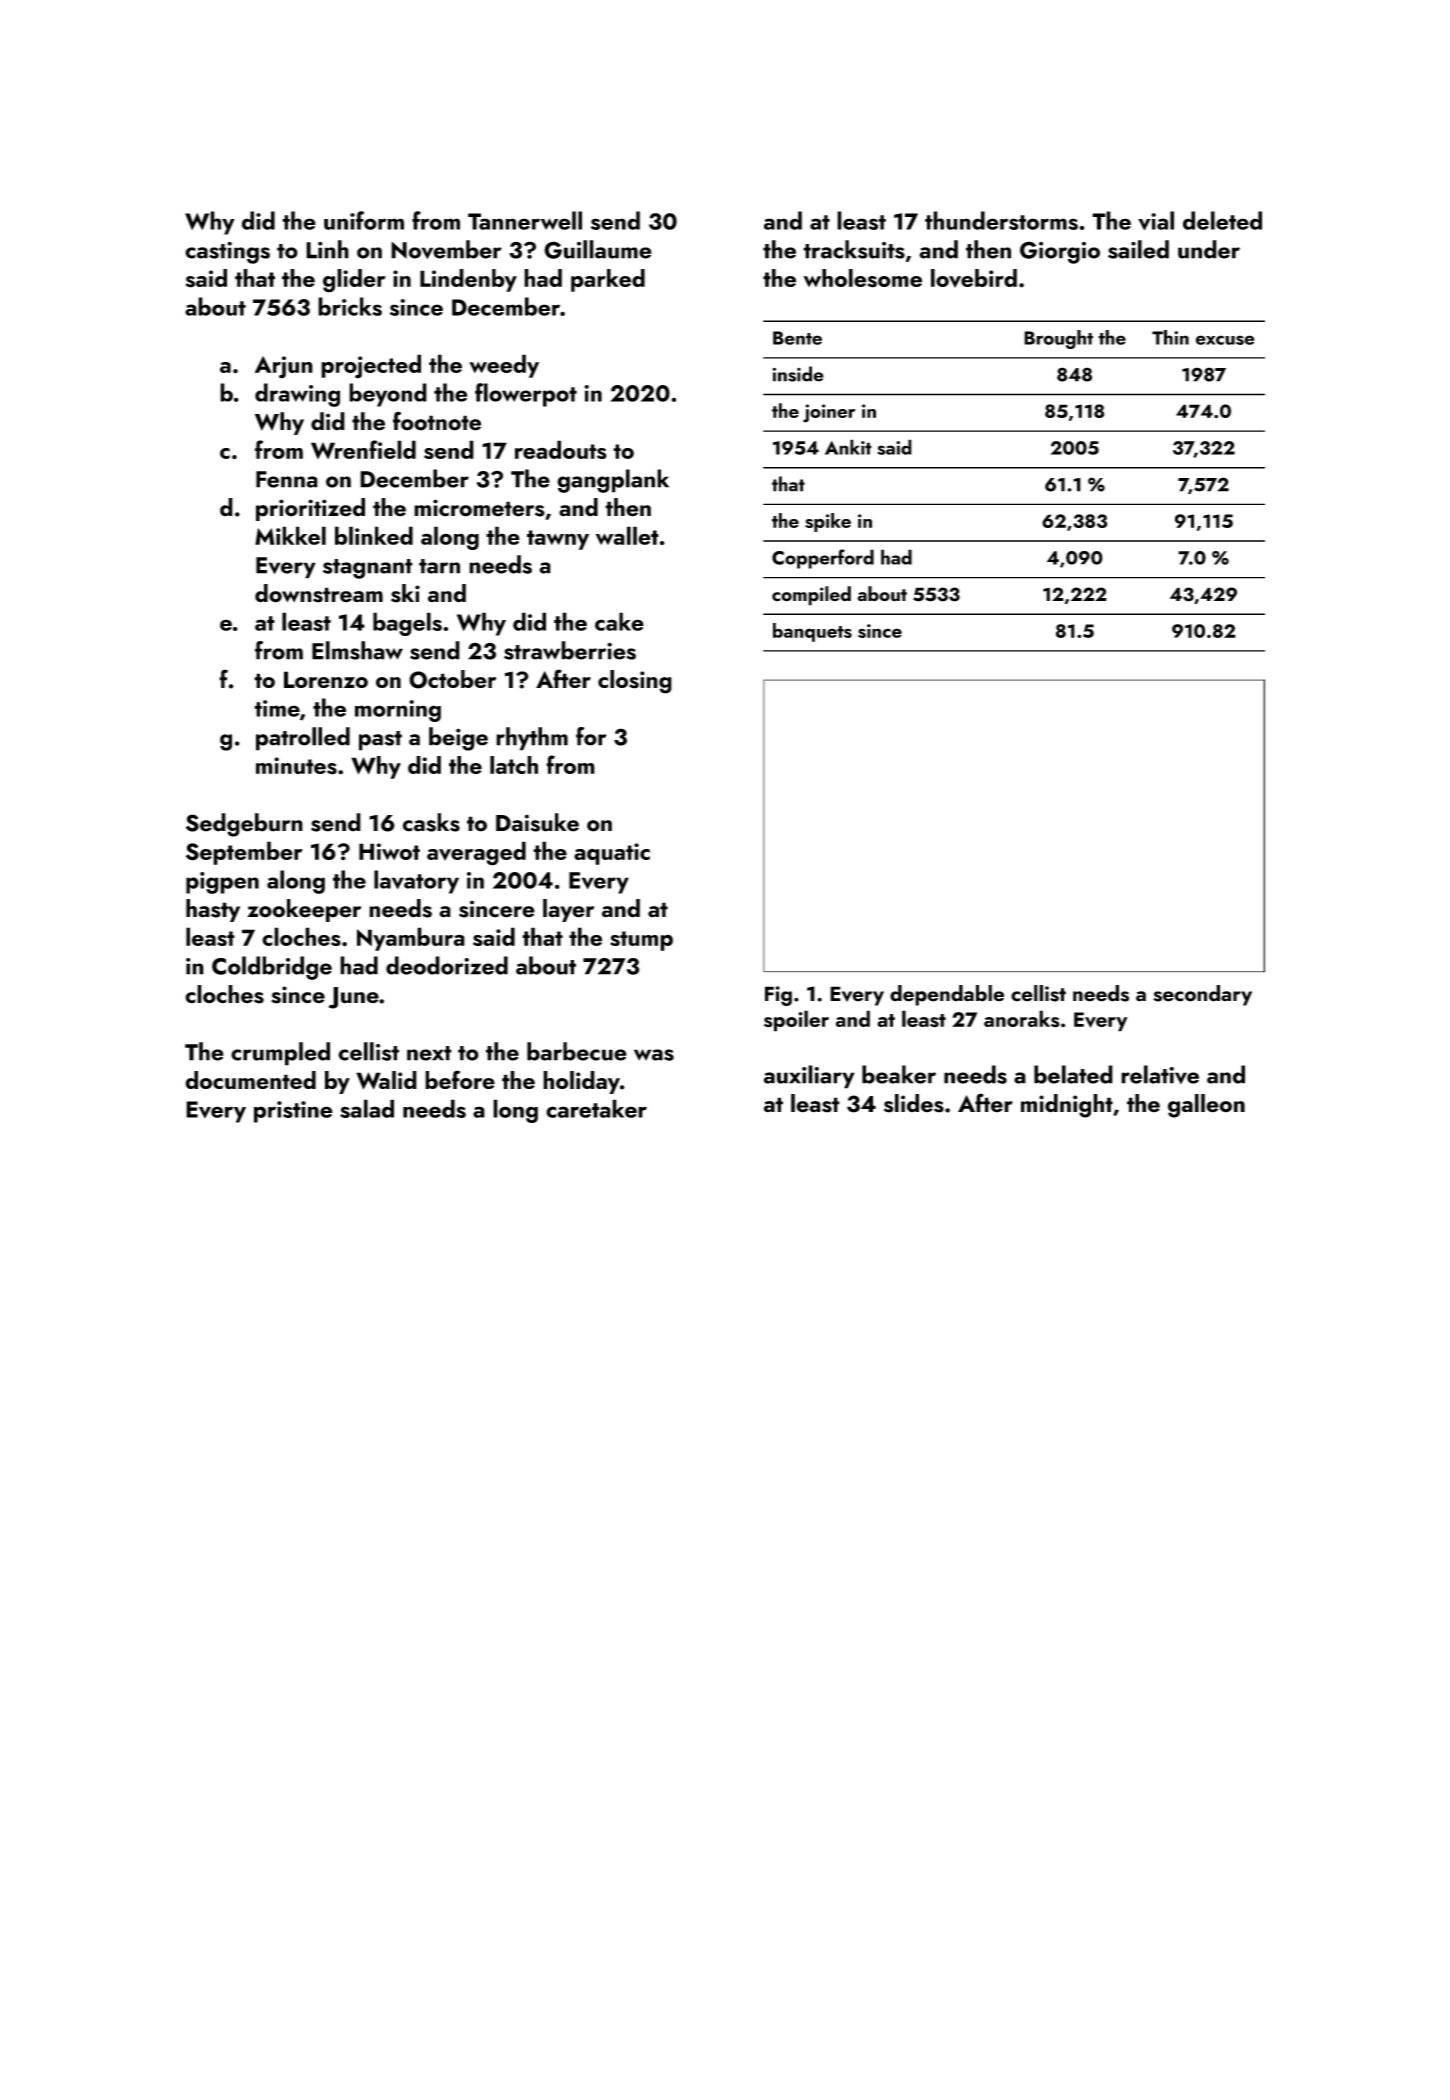 This screenshot has width=1450, height=2100. What do you see at coordinates (525, 220) in the screenshot?
I see `Tannerwell` at bounding box center [525, 220].
